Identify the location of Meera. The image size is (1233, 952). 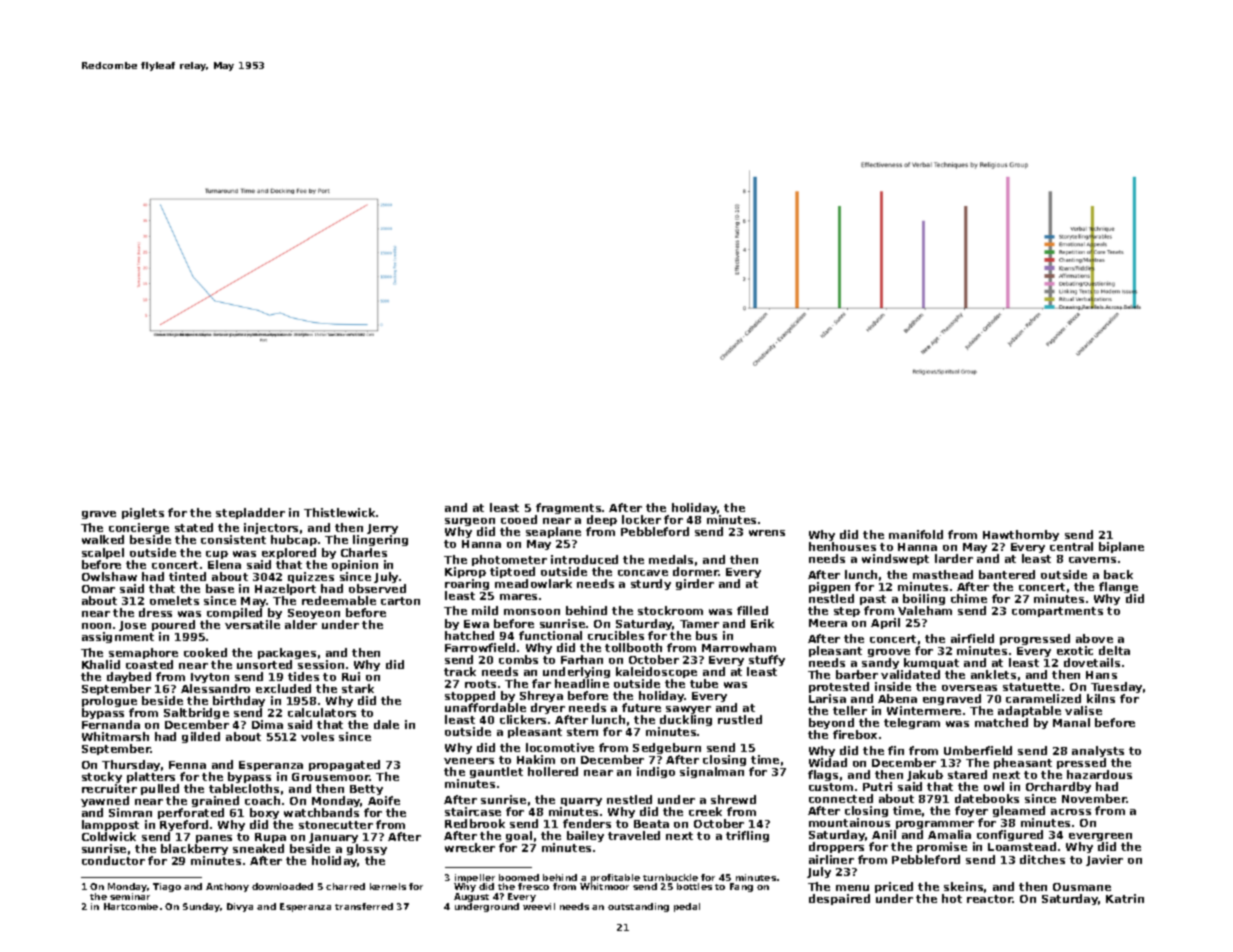
(828, 623).
